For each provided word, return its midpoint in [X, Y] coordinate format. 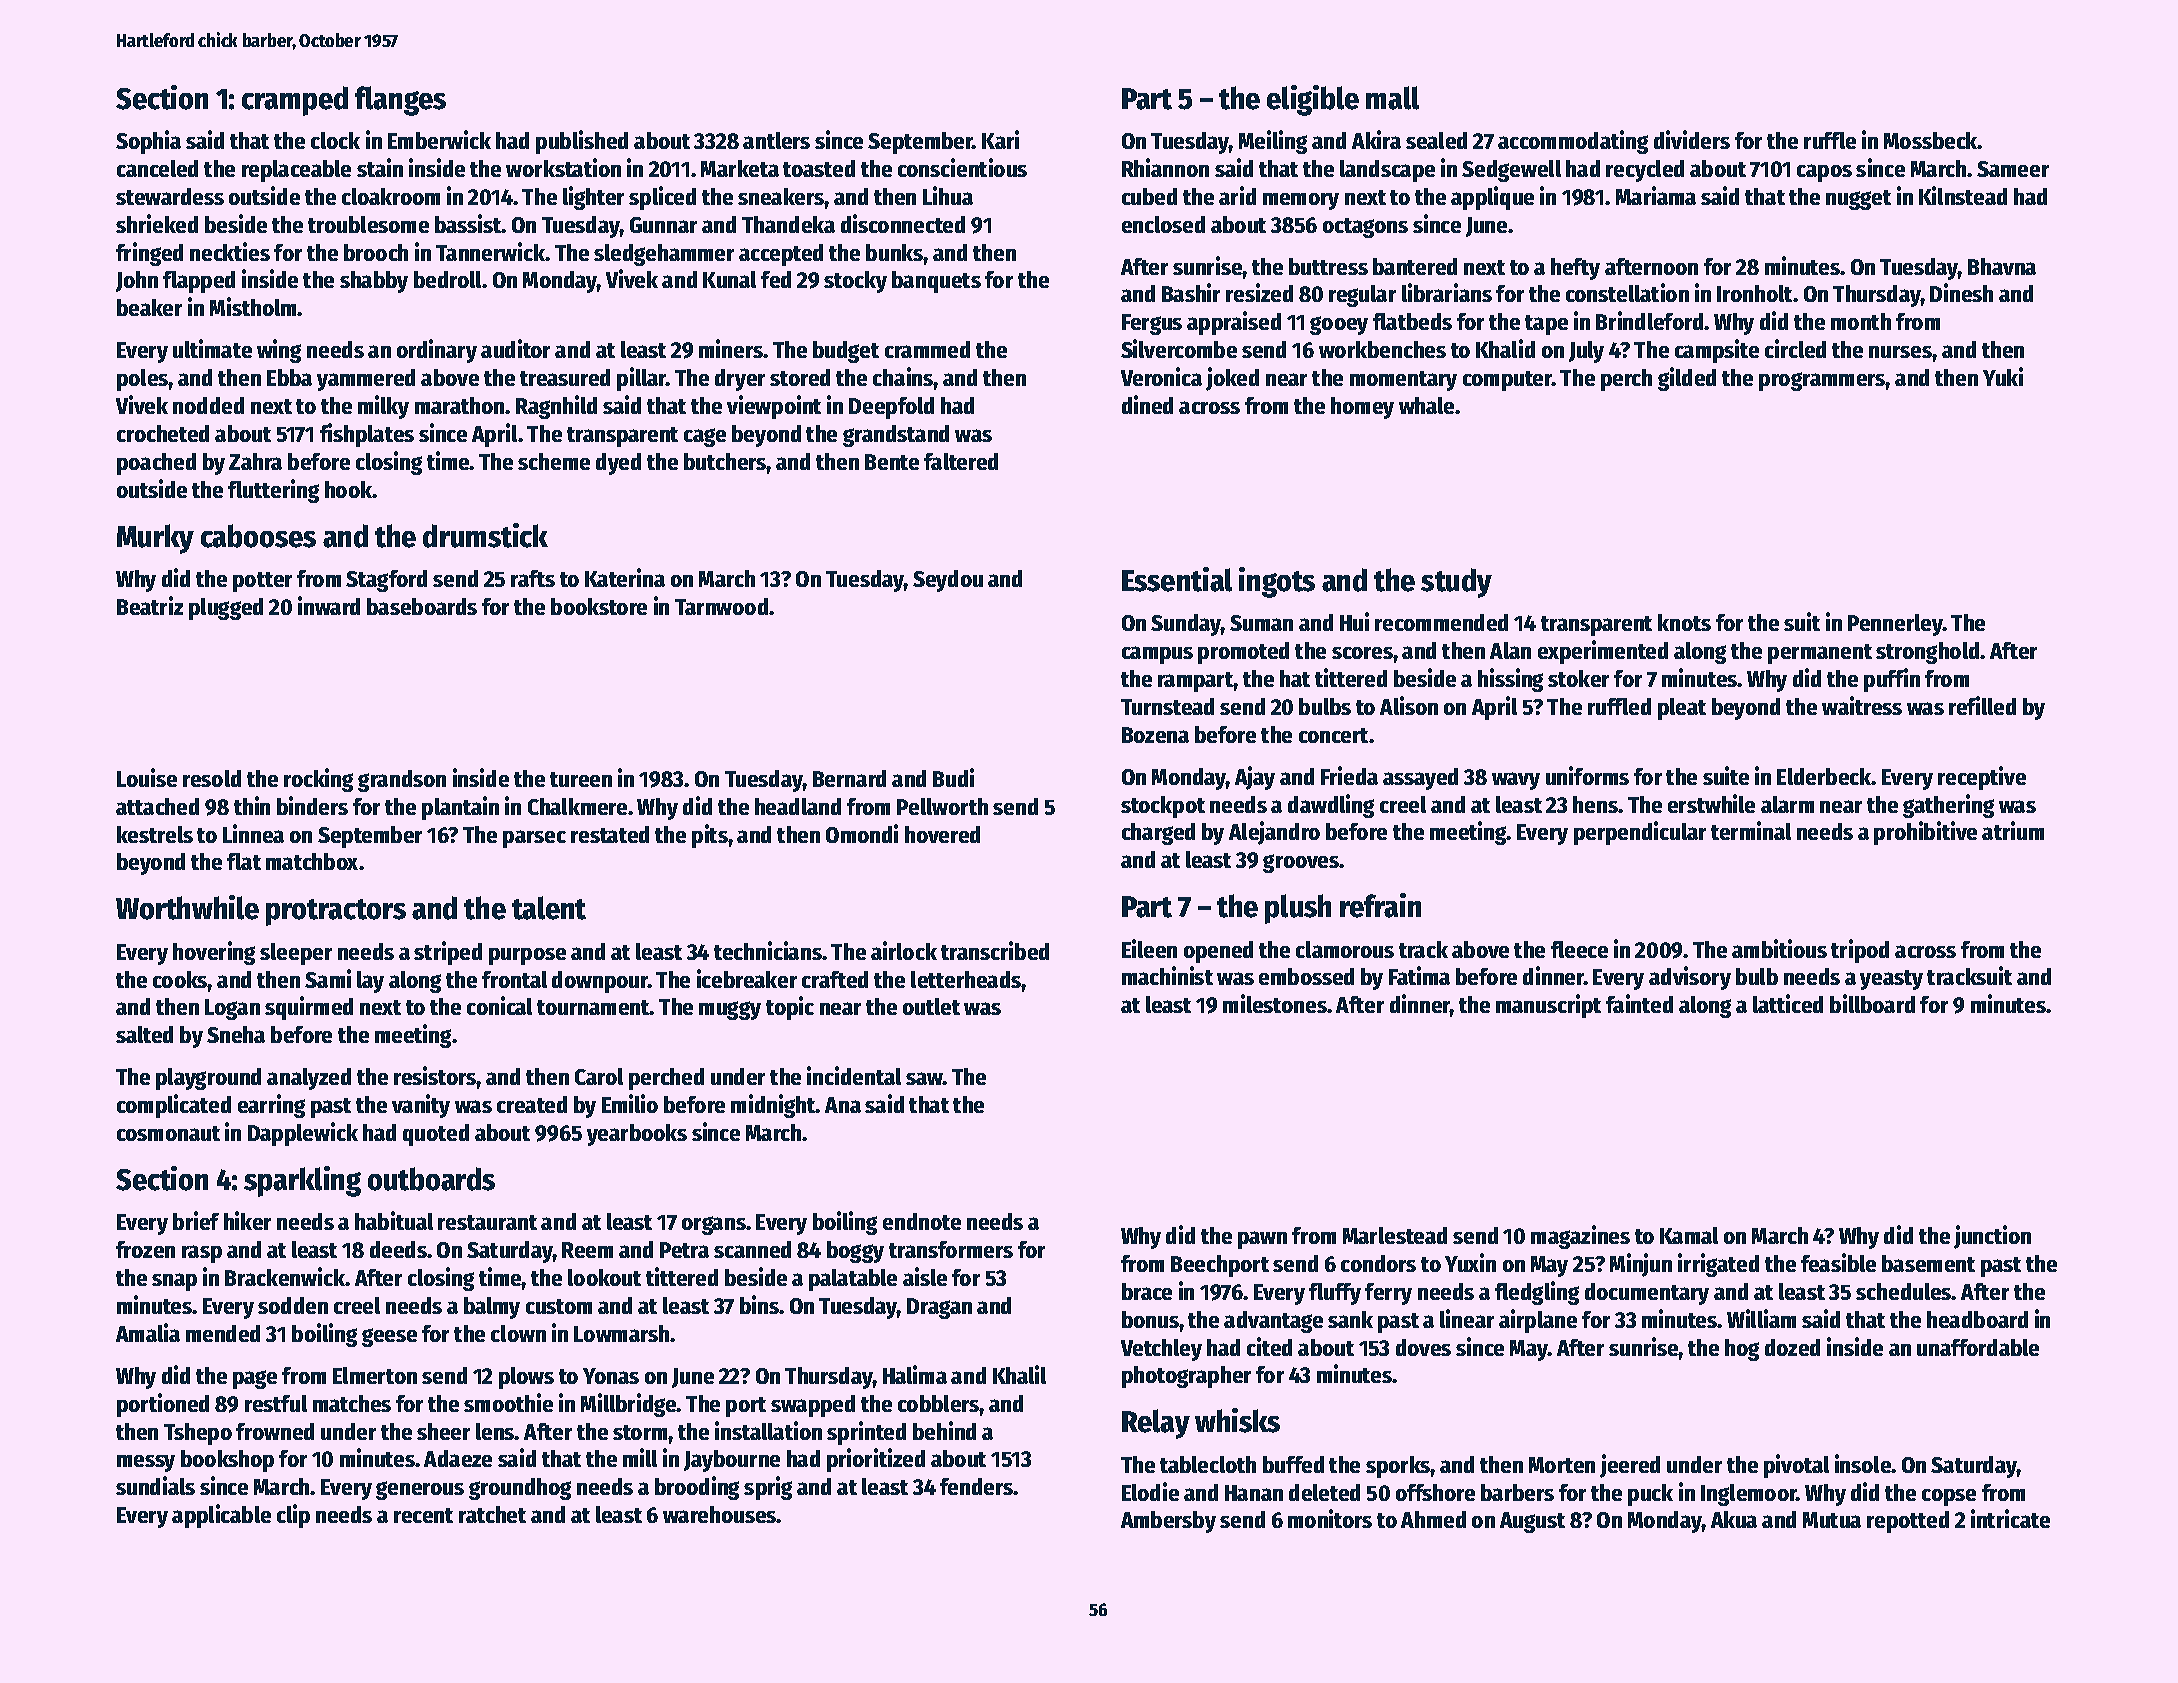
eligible [1313, 100]
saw [924, 1078]
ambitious [1779, 948]
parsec [534, 839]
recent [423, 1515]
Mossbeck [1931, 140]
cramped [295, 101]
